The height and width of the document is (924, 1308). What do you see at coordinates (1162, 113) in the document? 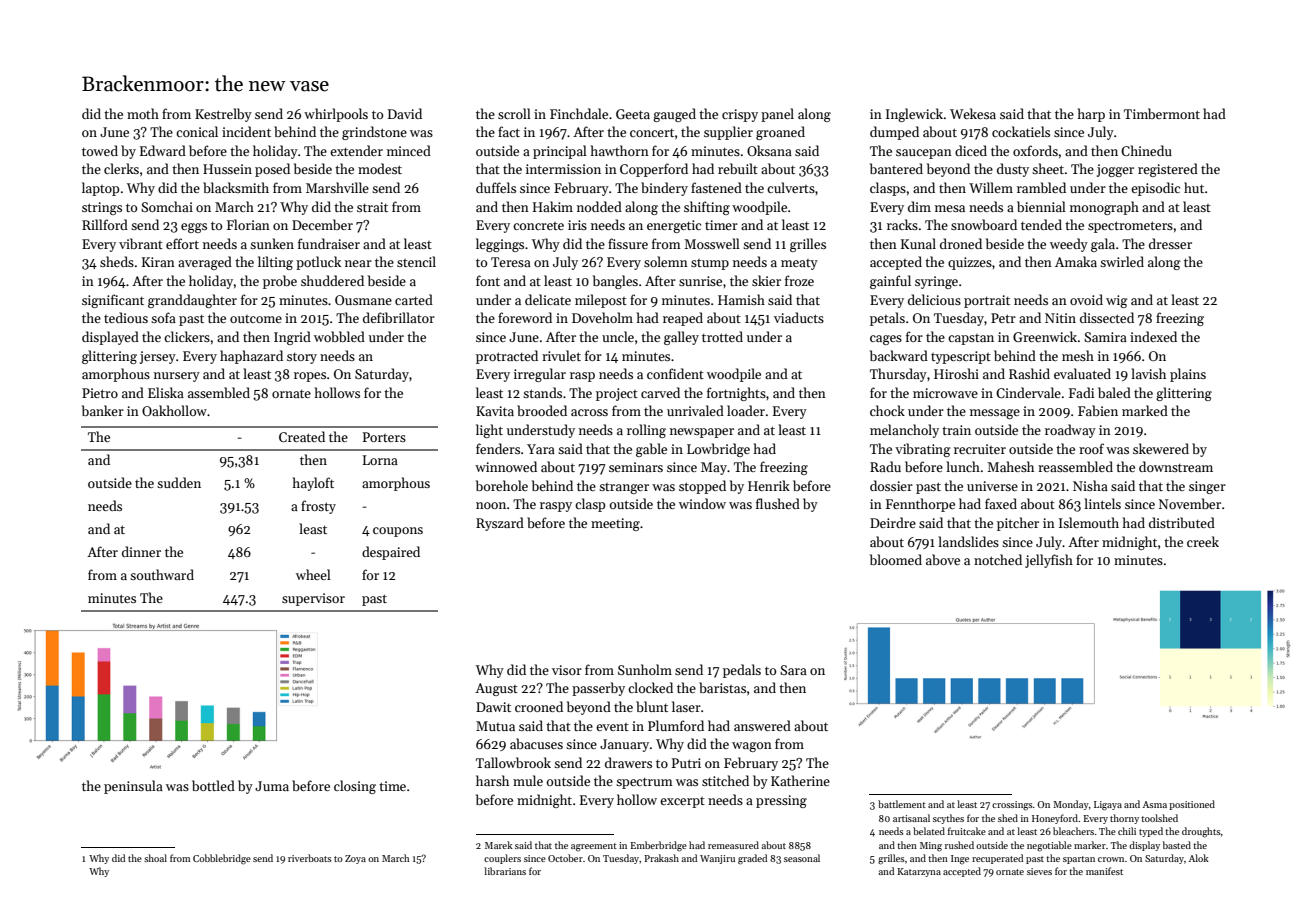
I see `Timbermont` at bounding box center [1162, 113].
